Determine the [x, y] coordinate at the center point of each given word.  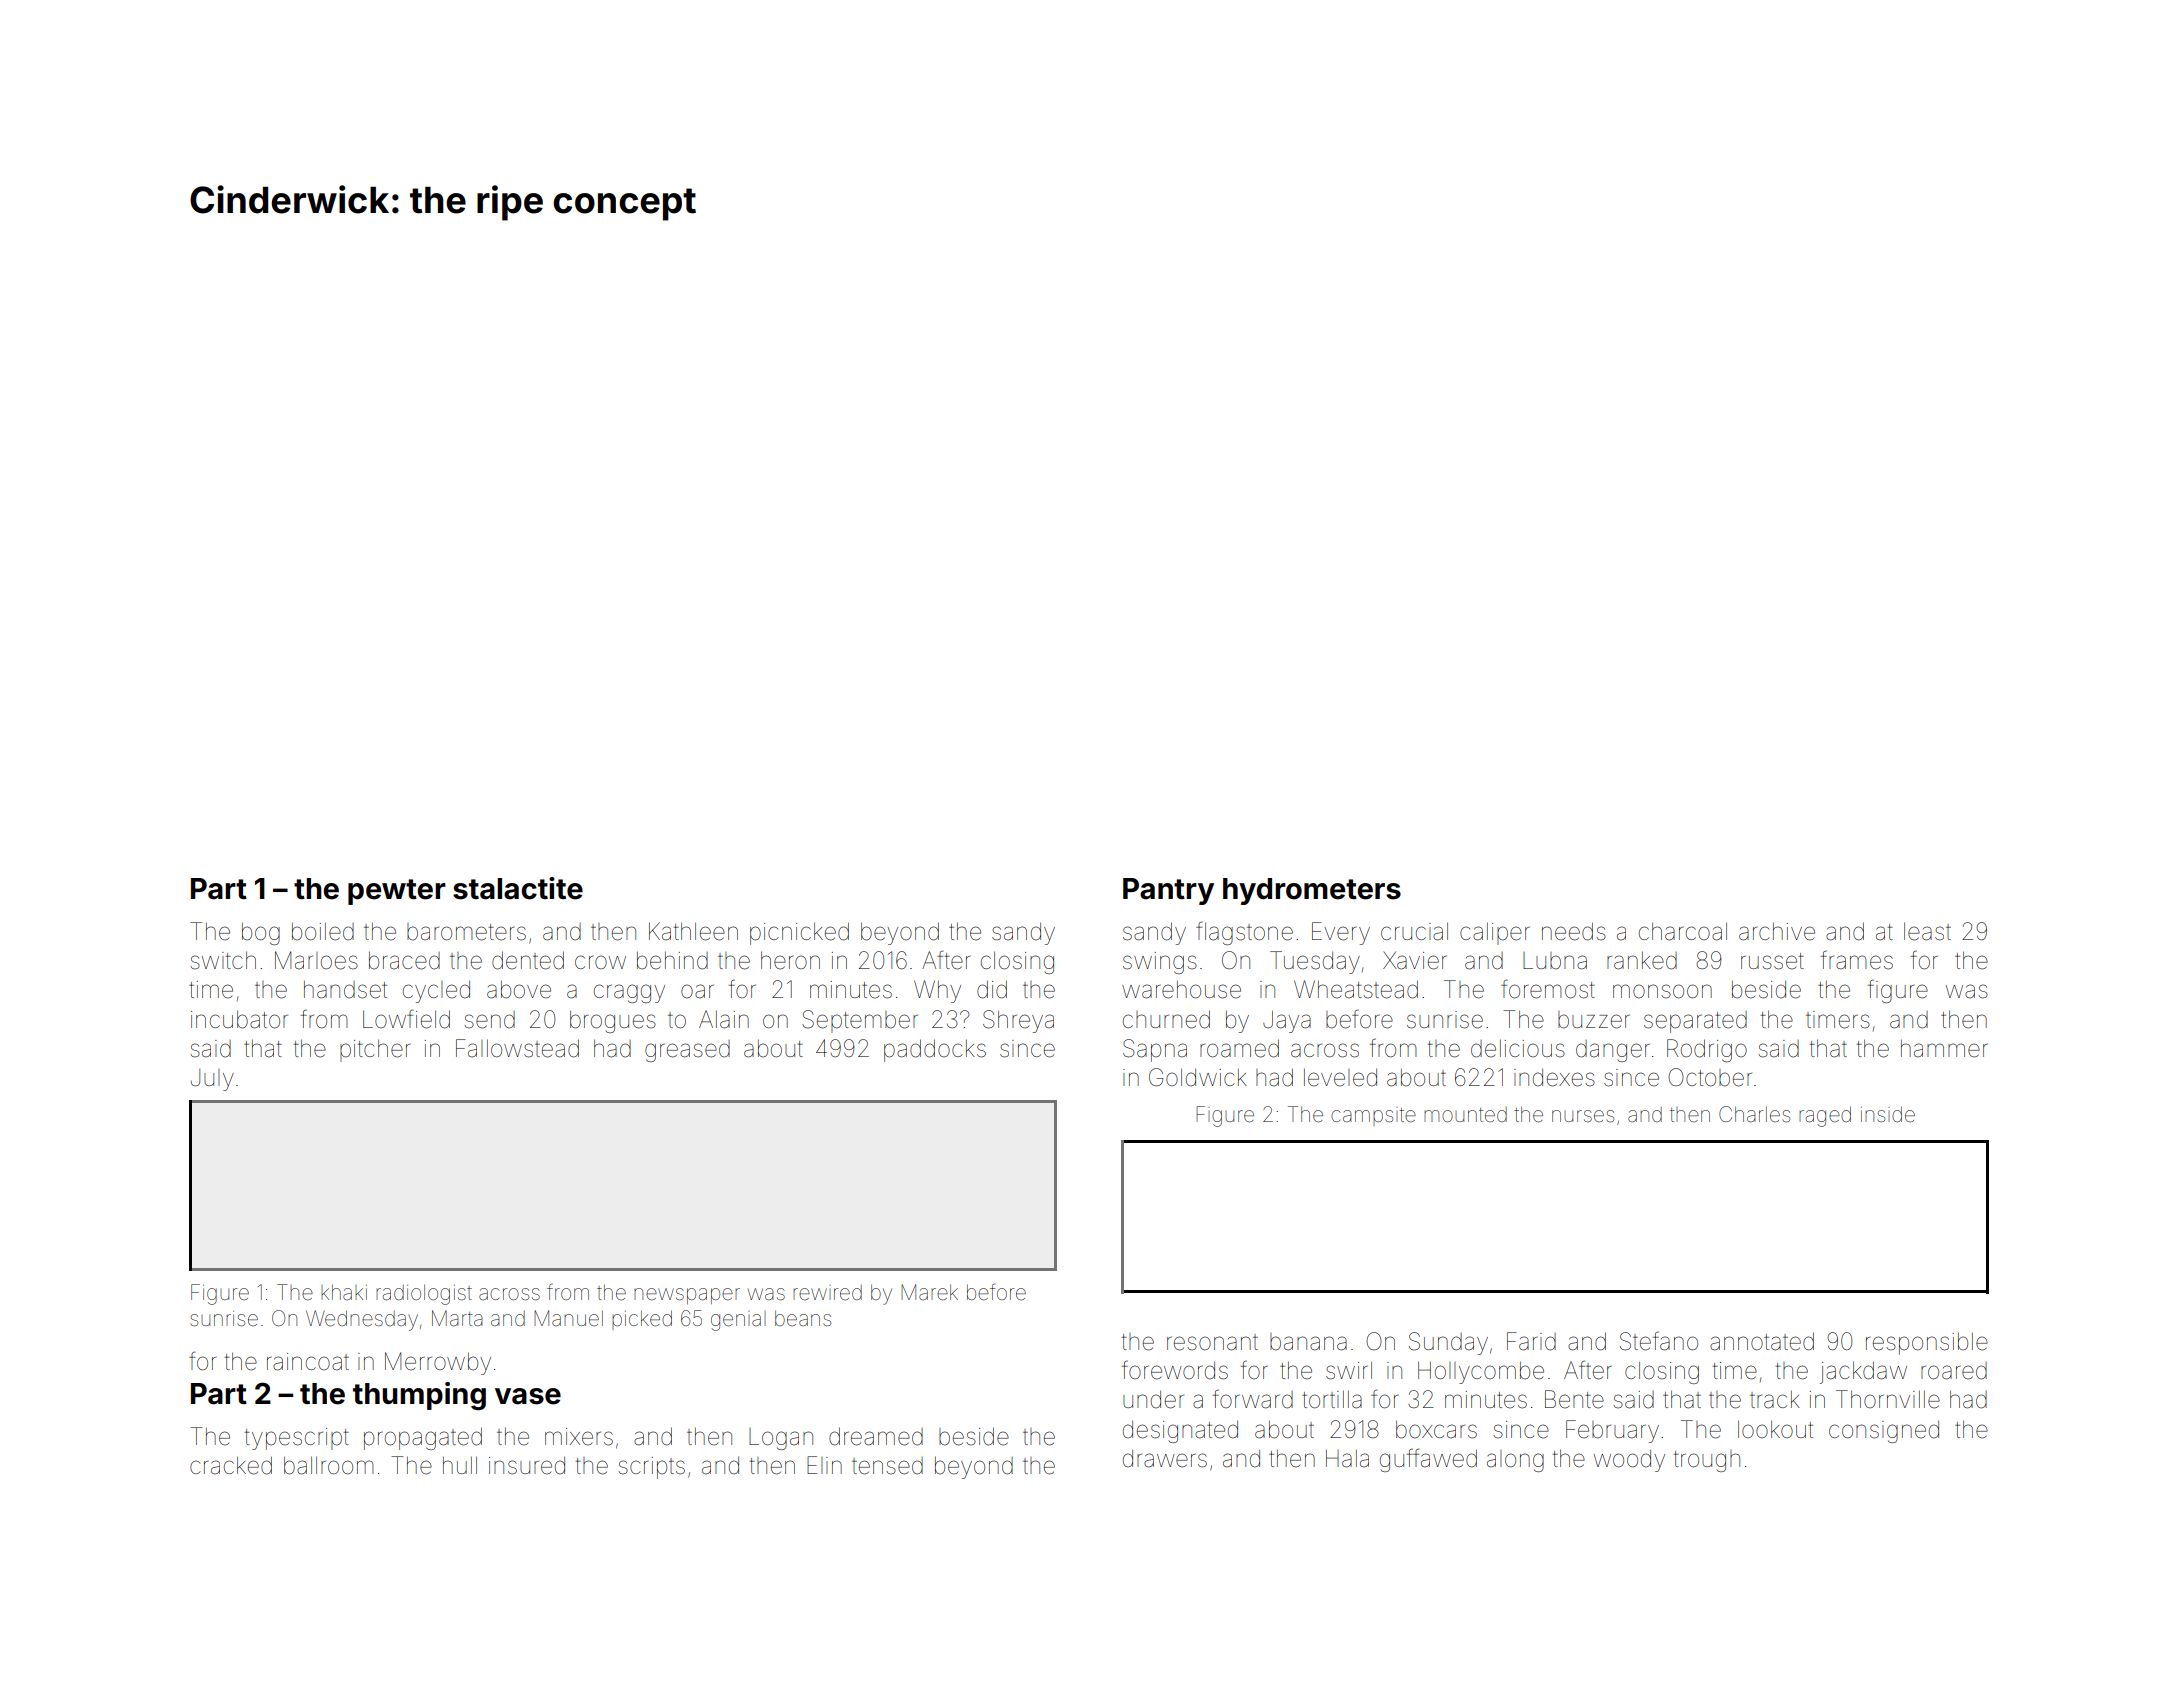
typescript [297, 1439]
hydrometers [1312, 891]
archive [1777, 932]
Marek [929, 1292]
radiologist [424, 1294]
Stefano [1659, 1341]
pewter [397, 892]
